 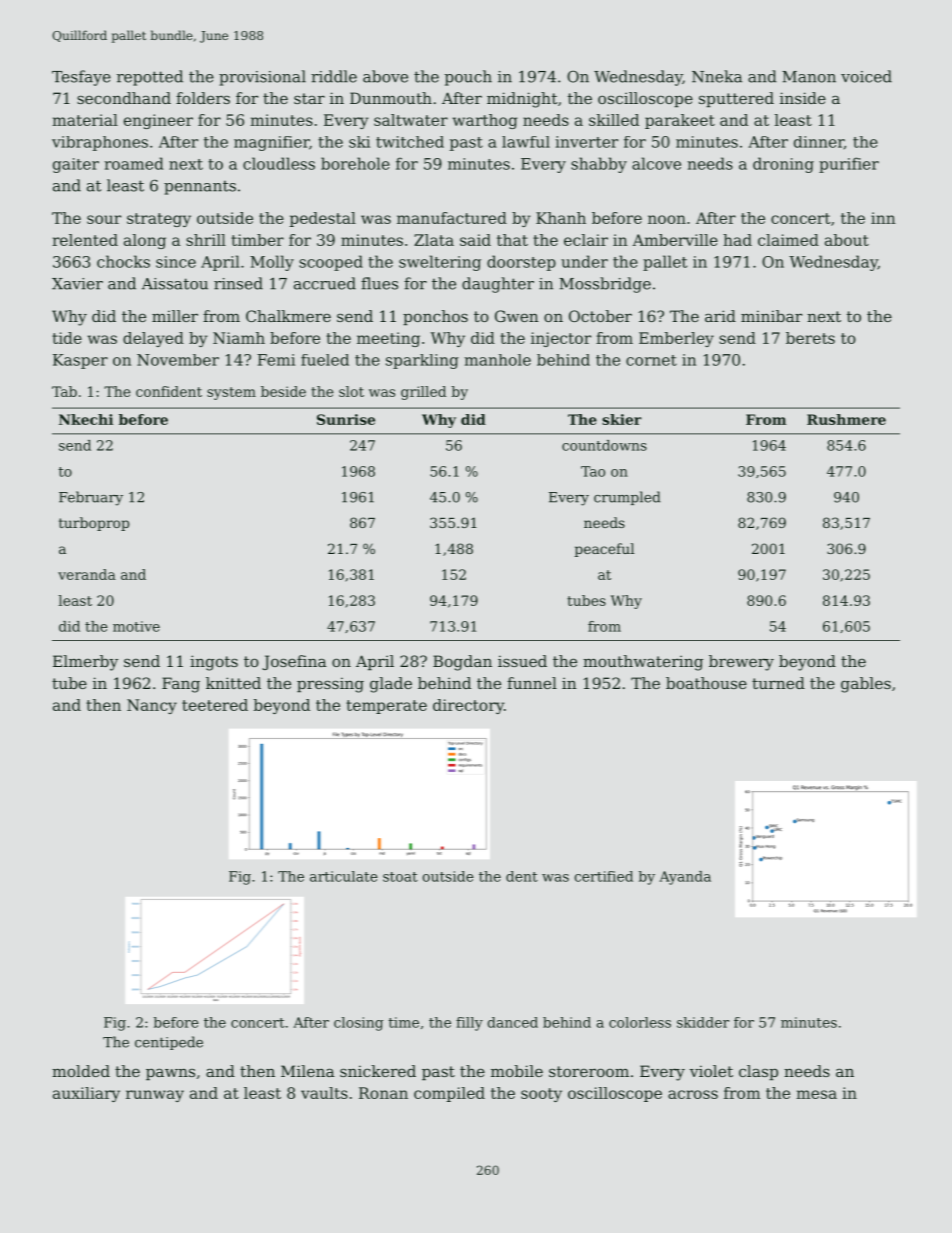 What do you see at coordinates (81, 78) in the document?
I see `Tesfaye` at bounding box center [81, 78].
